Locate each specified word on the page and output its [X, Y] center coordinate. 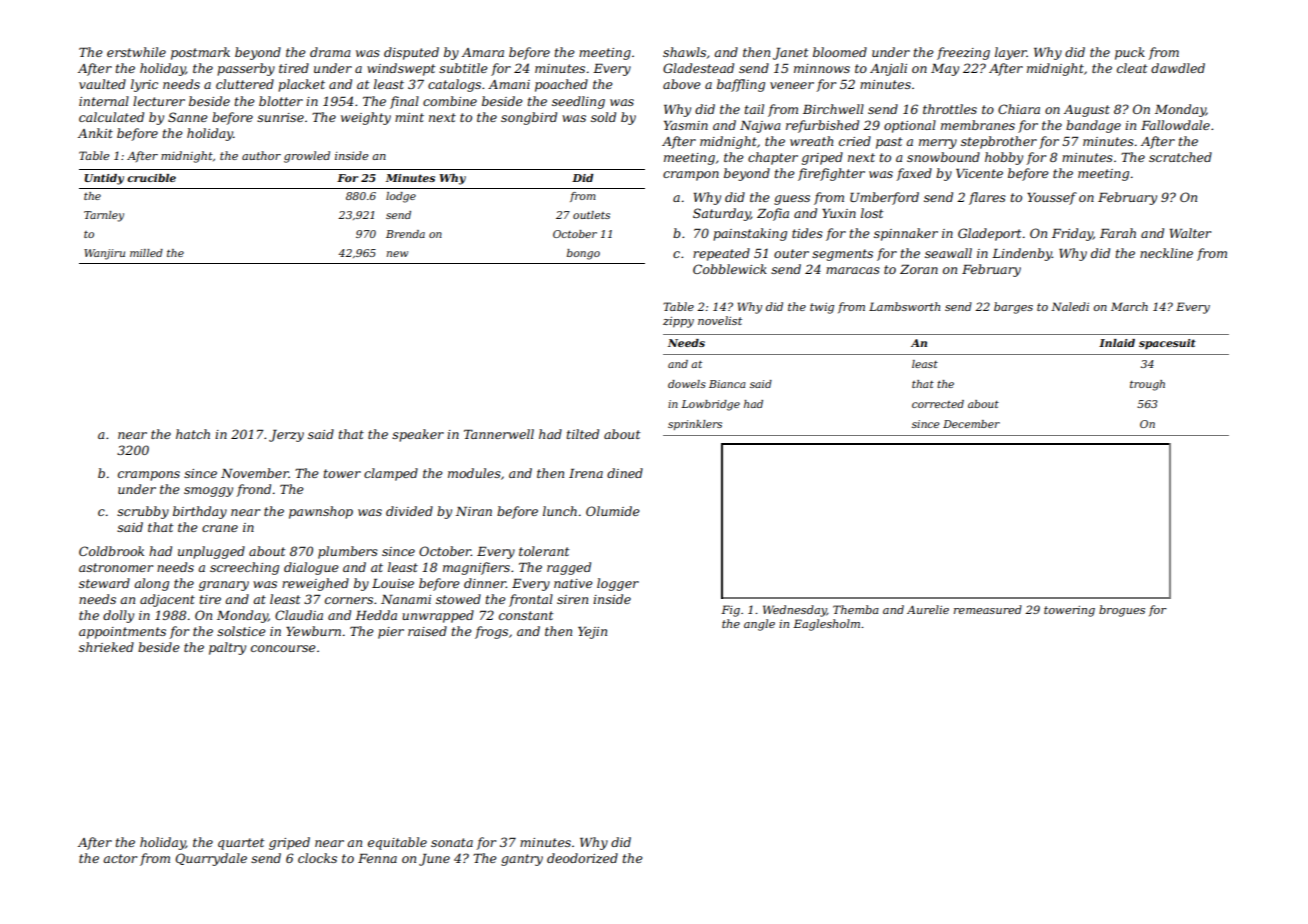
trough [1147, 385]
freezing [963, 53]
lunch [560, 511]
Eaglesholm [826, 625]
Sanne [187, 117]
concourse [283, 648]
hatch [193, 434]
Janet [790, 54]
